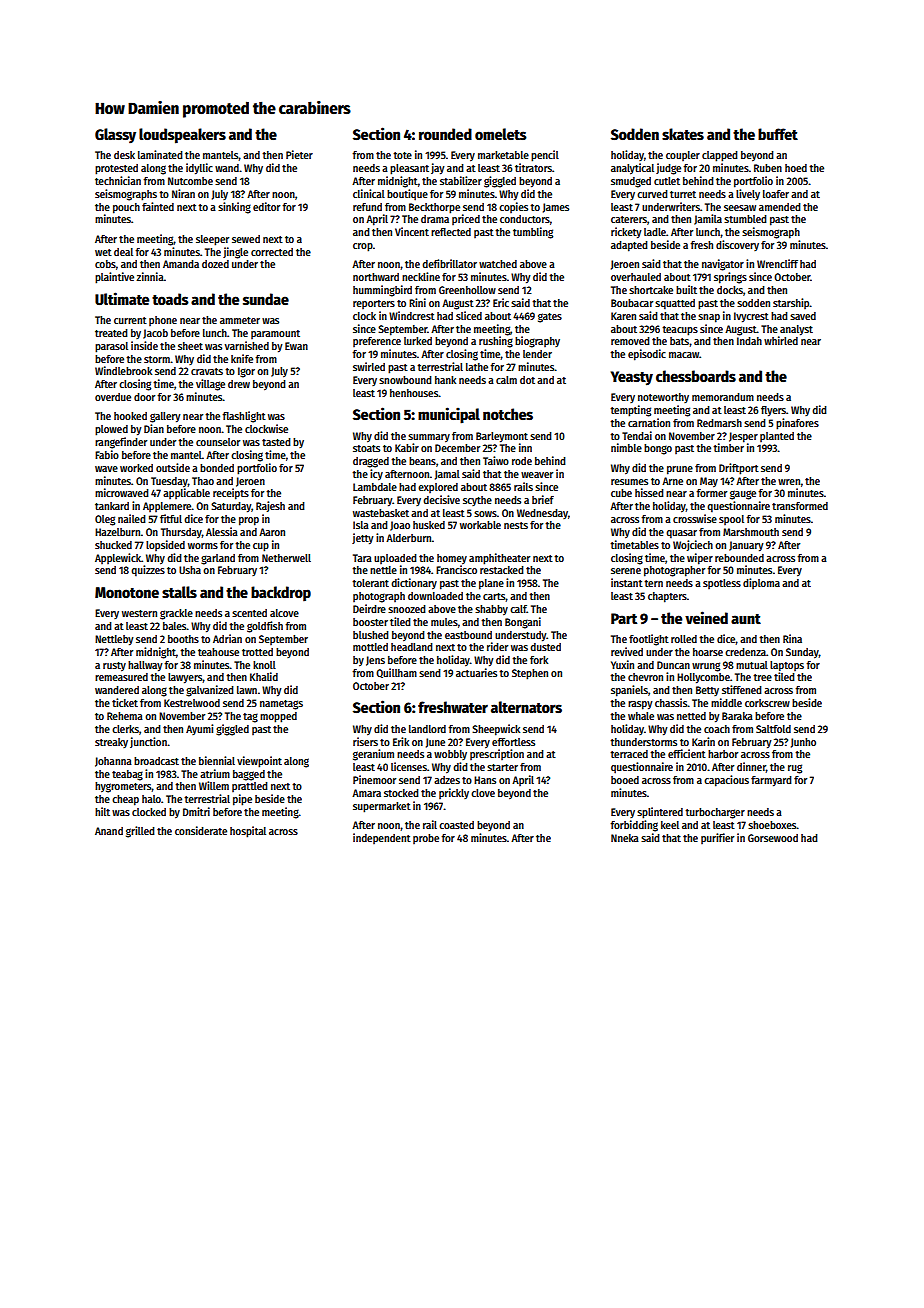 This document has width=924, height=1308. What do you see at coordinates (127, 775) in the document?
I see `teabag` at bounding box center [127, 775].
